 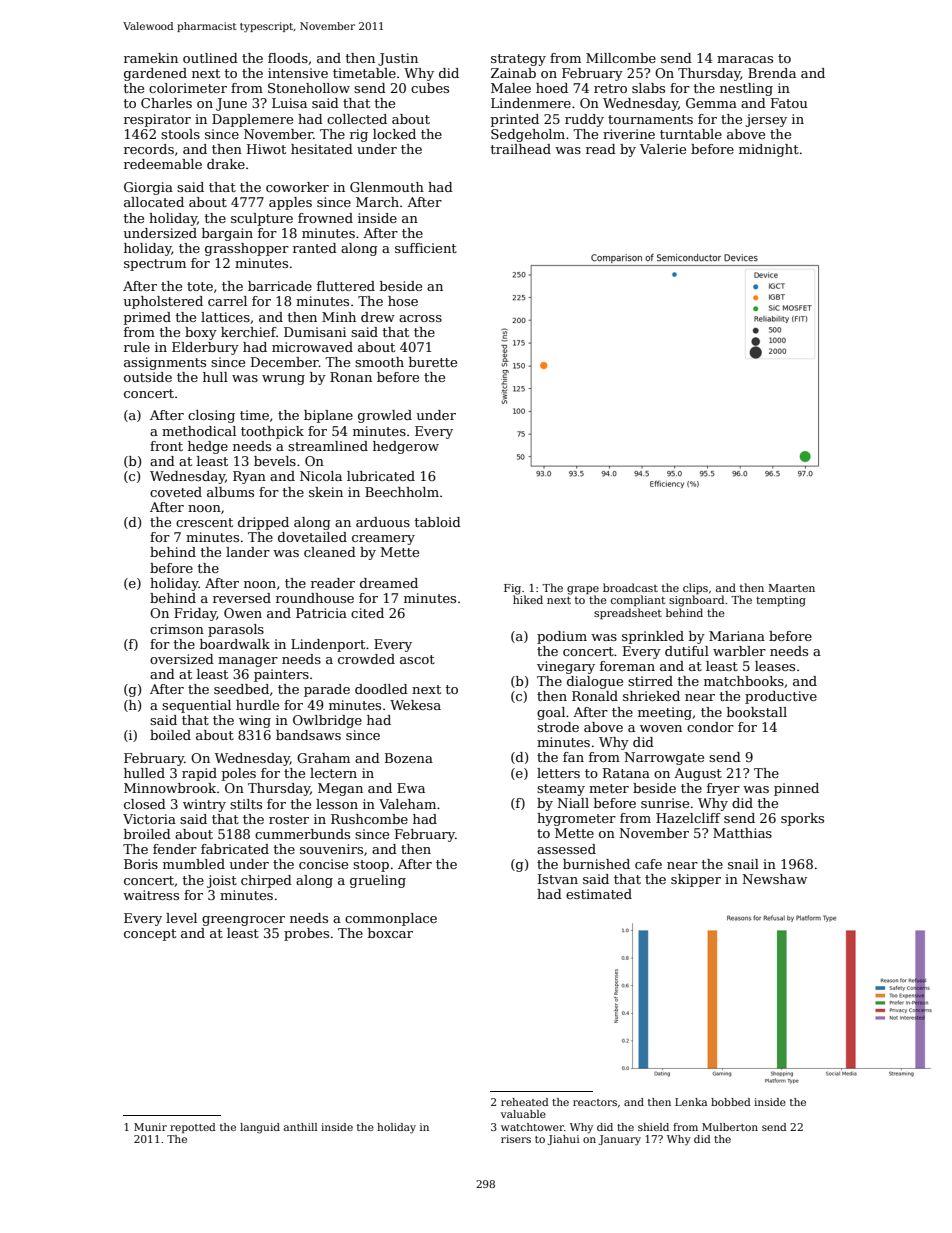 What do you see at coordinates (390, 933) in the image?
I see `boxcar` at bounding box center [390, 933].
